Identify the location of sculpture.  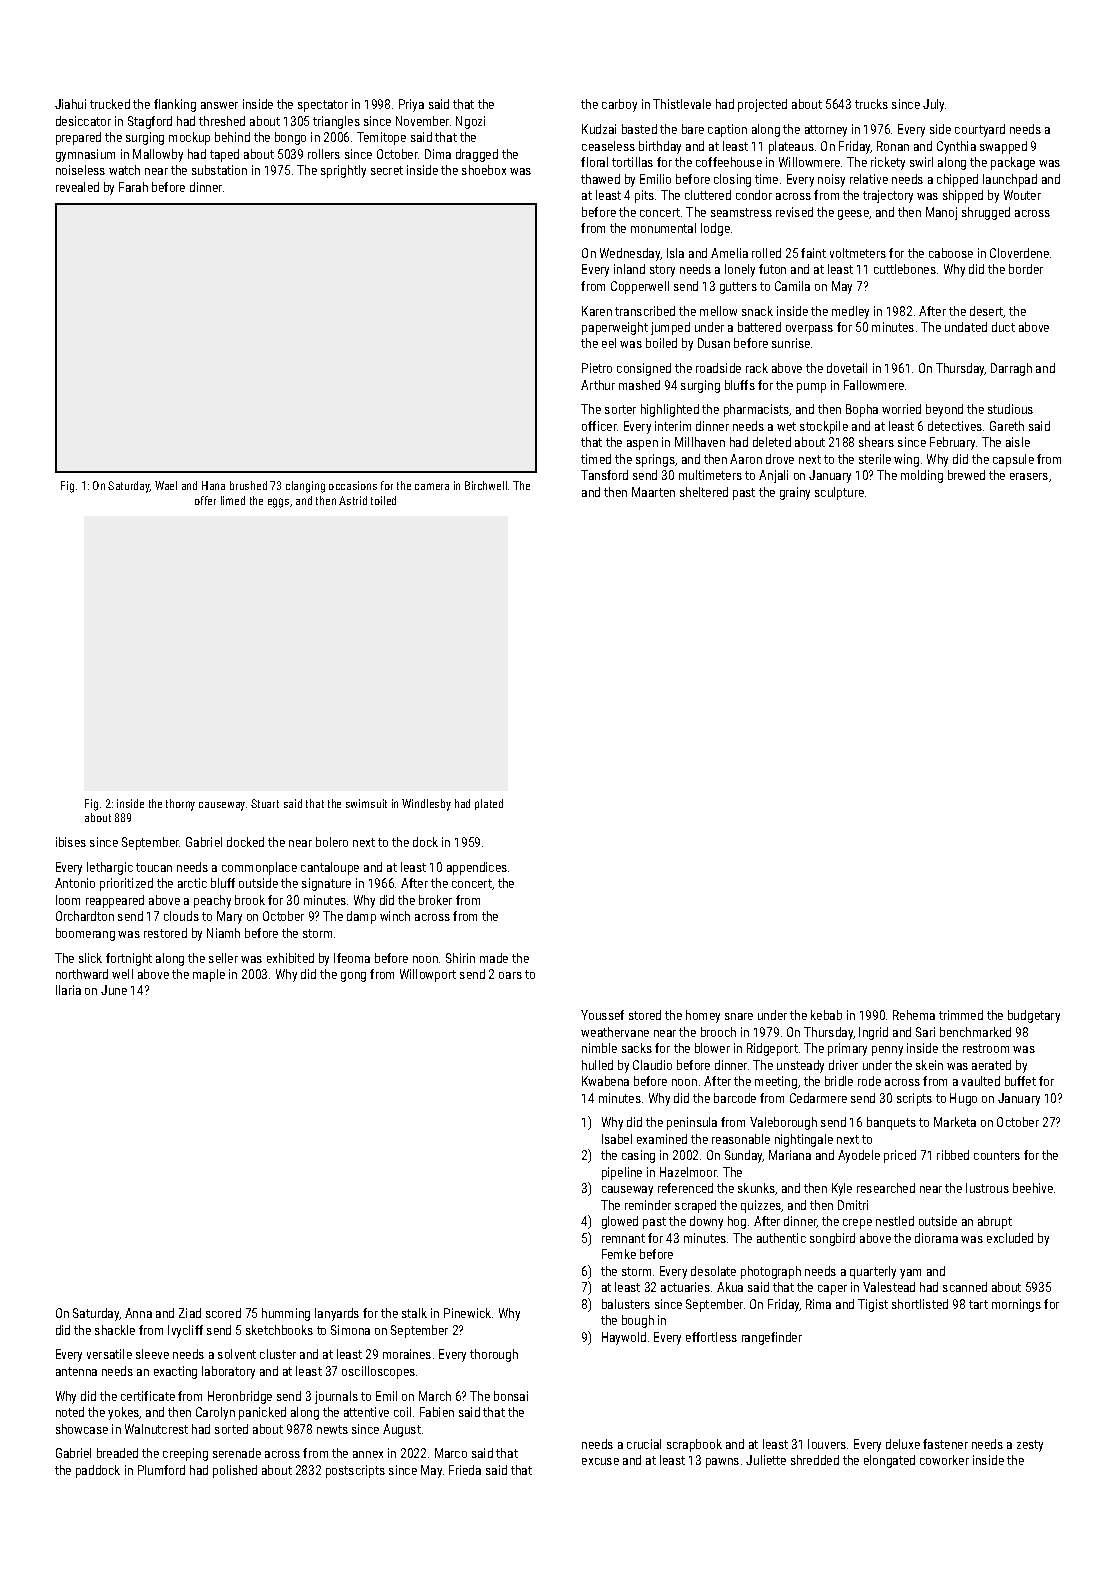
(839, 493).
